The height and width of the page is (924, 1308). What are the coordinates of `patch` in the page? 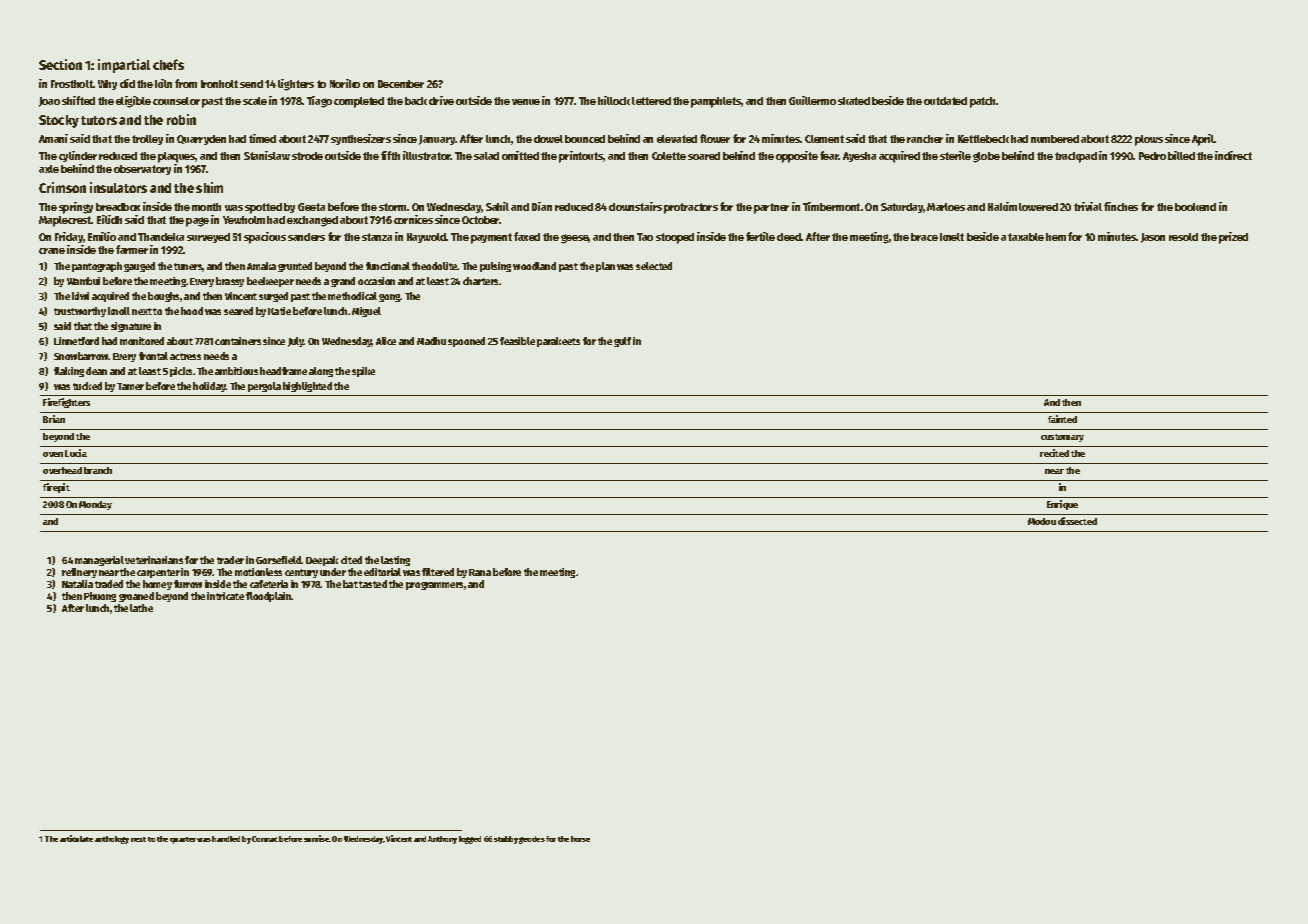 It's located at (982, 102).
